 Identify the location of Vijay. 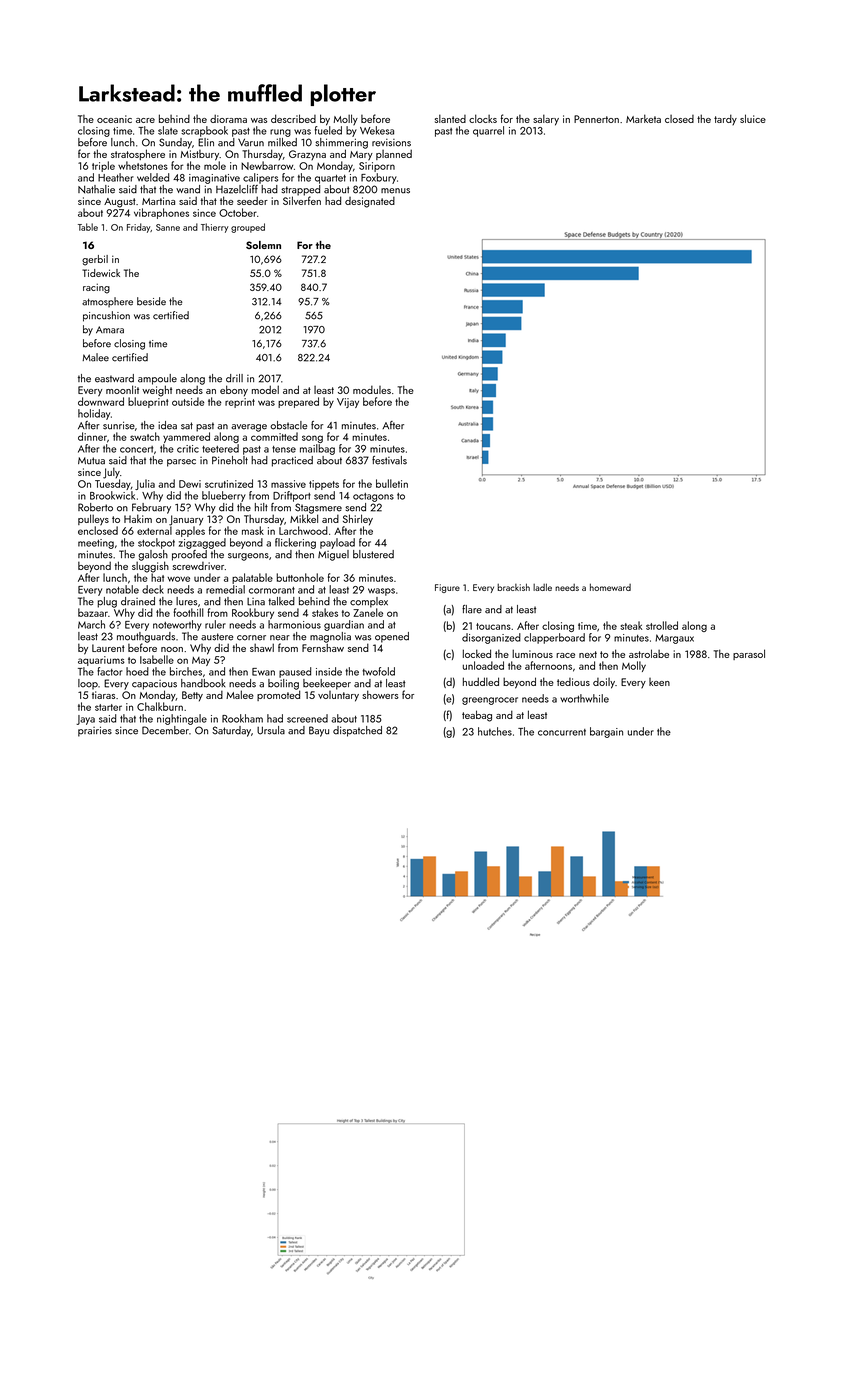
(348, 403).
